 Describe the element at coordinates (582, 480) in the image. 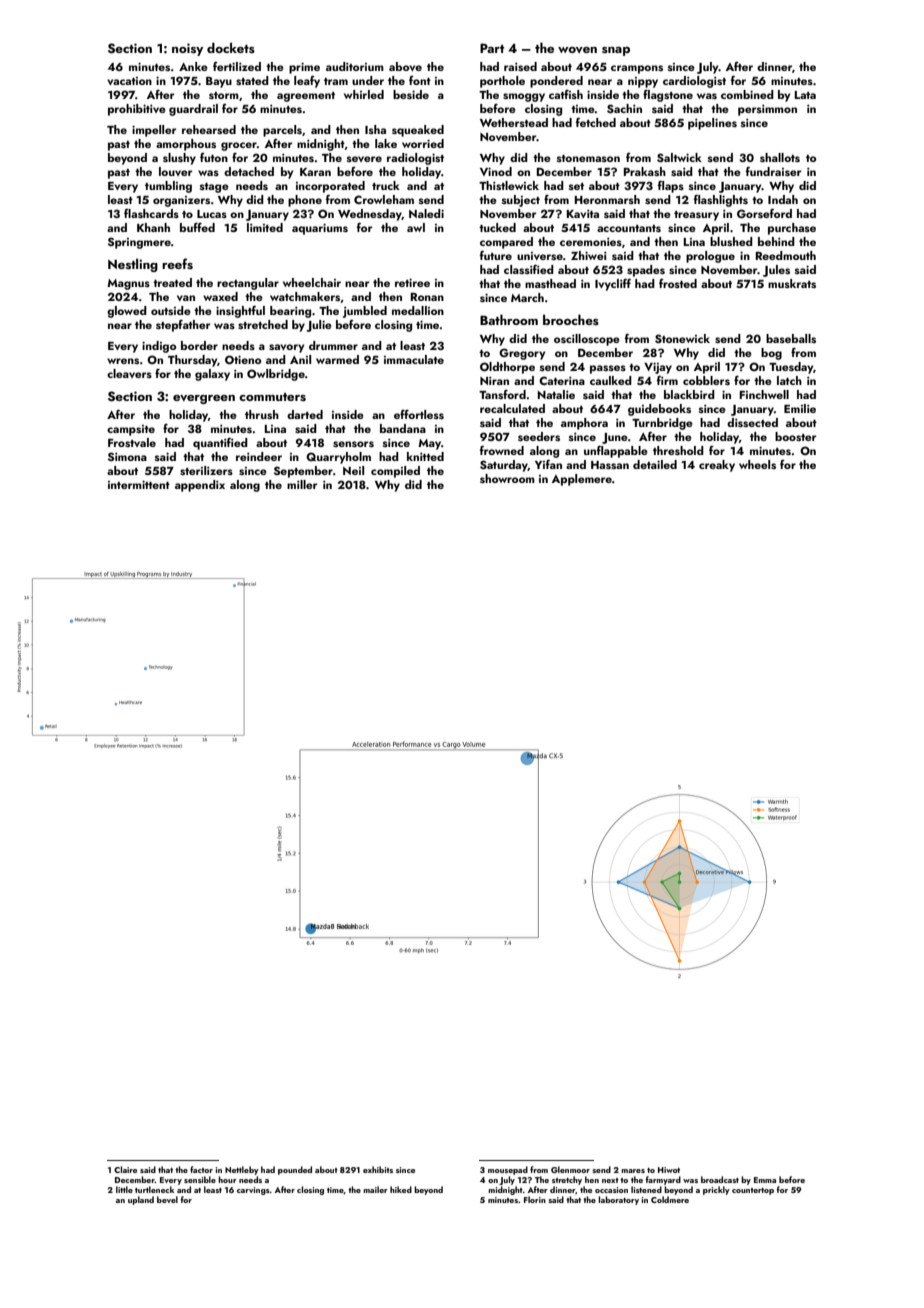

I see `Applemere` at that location.
